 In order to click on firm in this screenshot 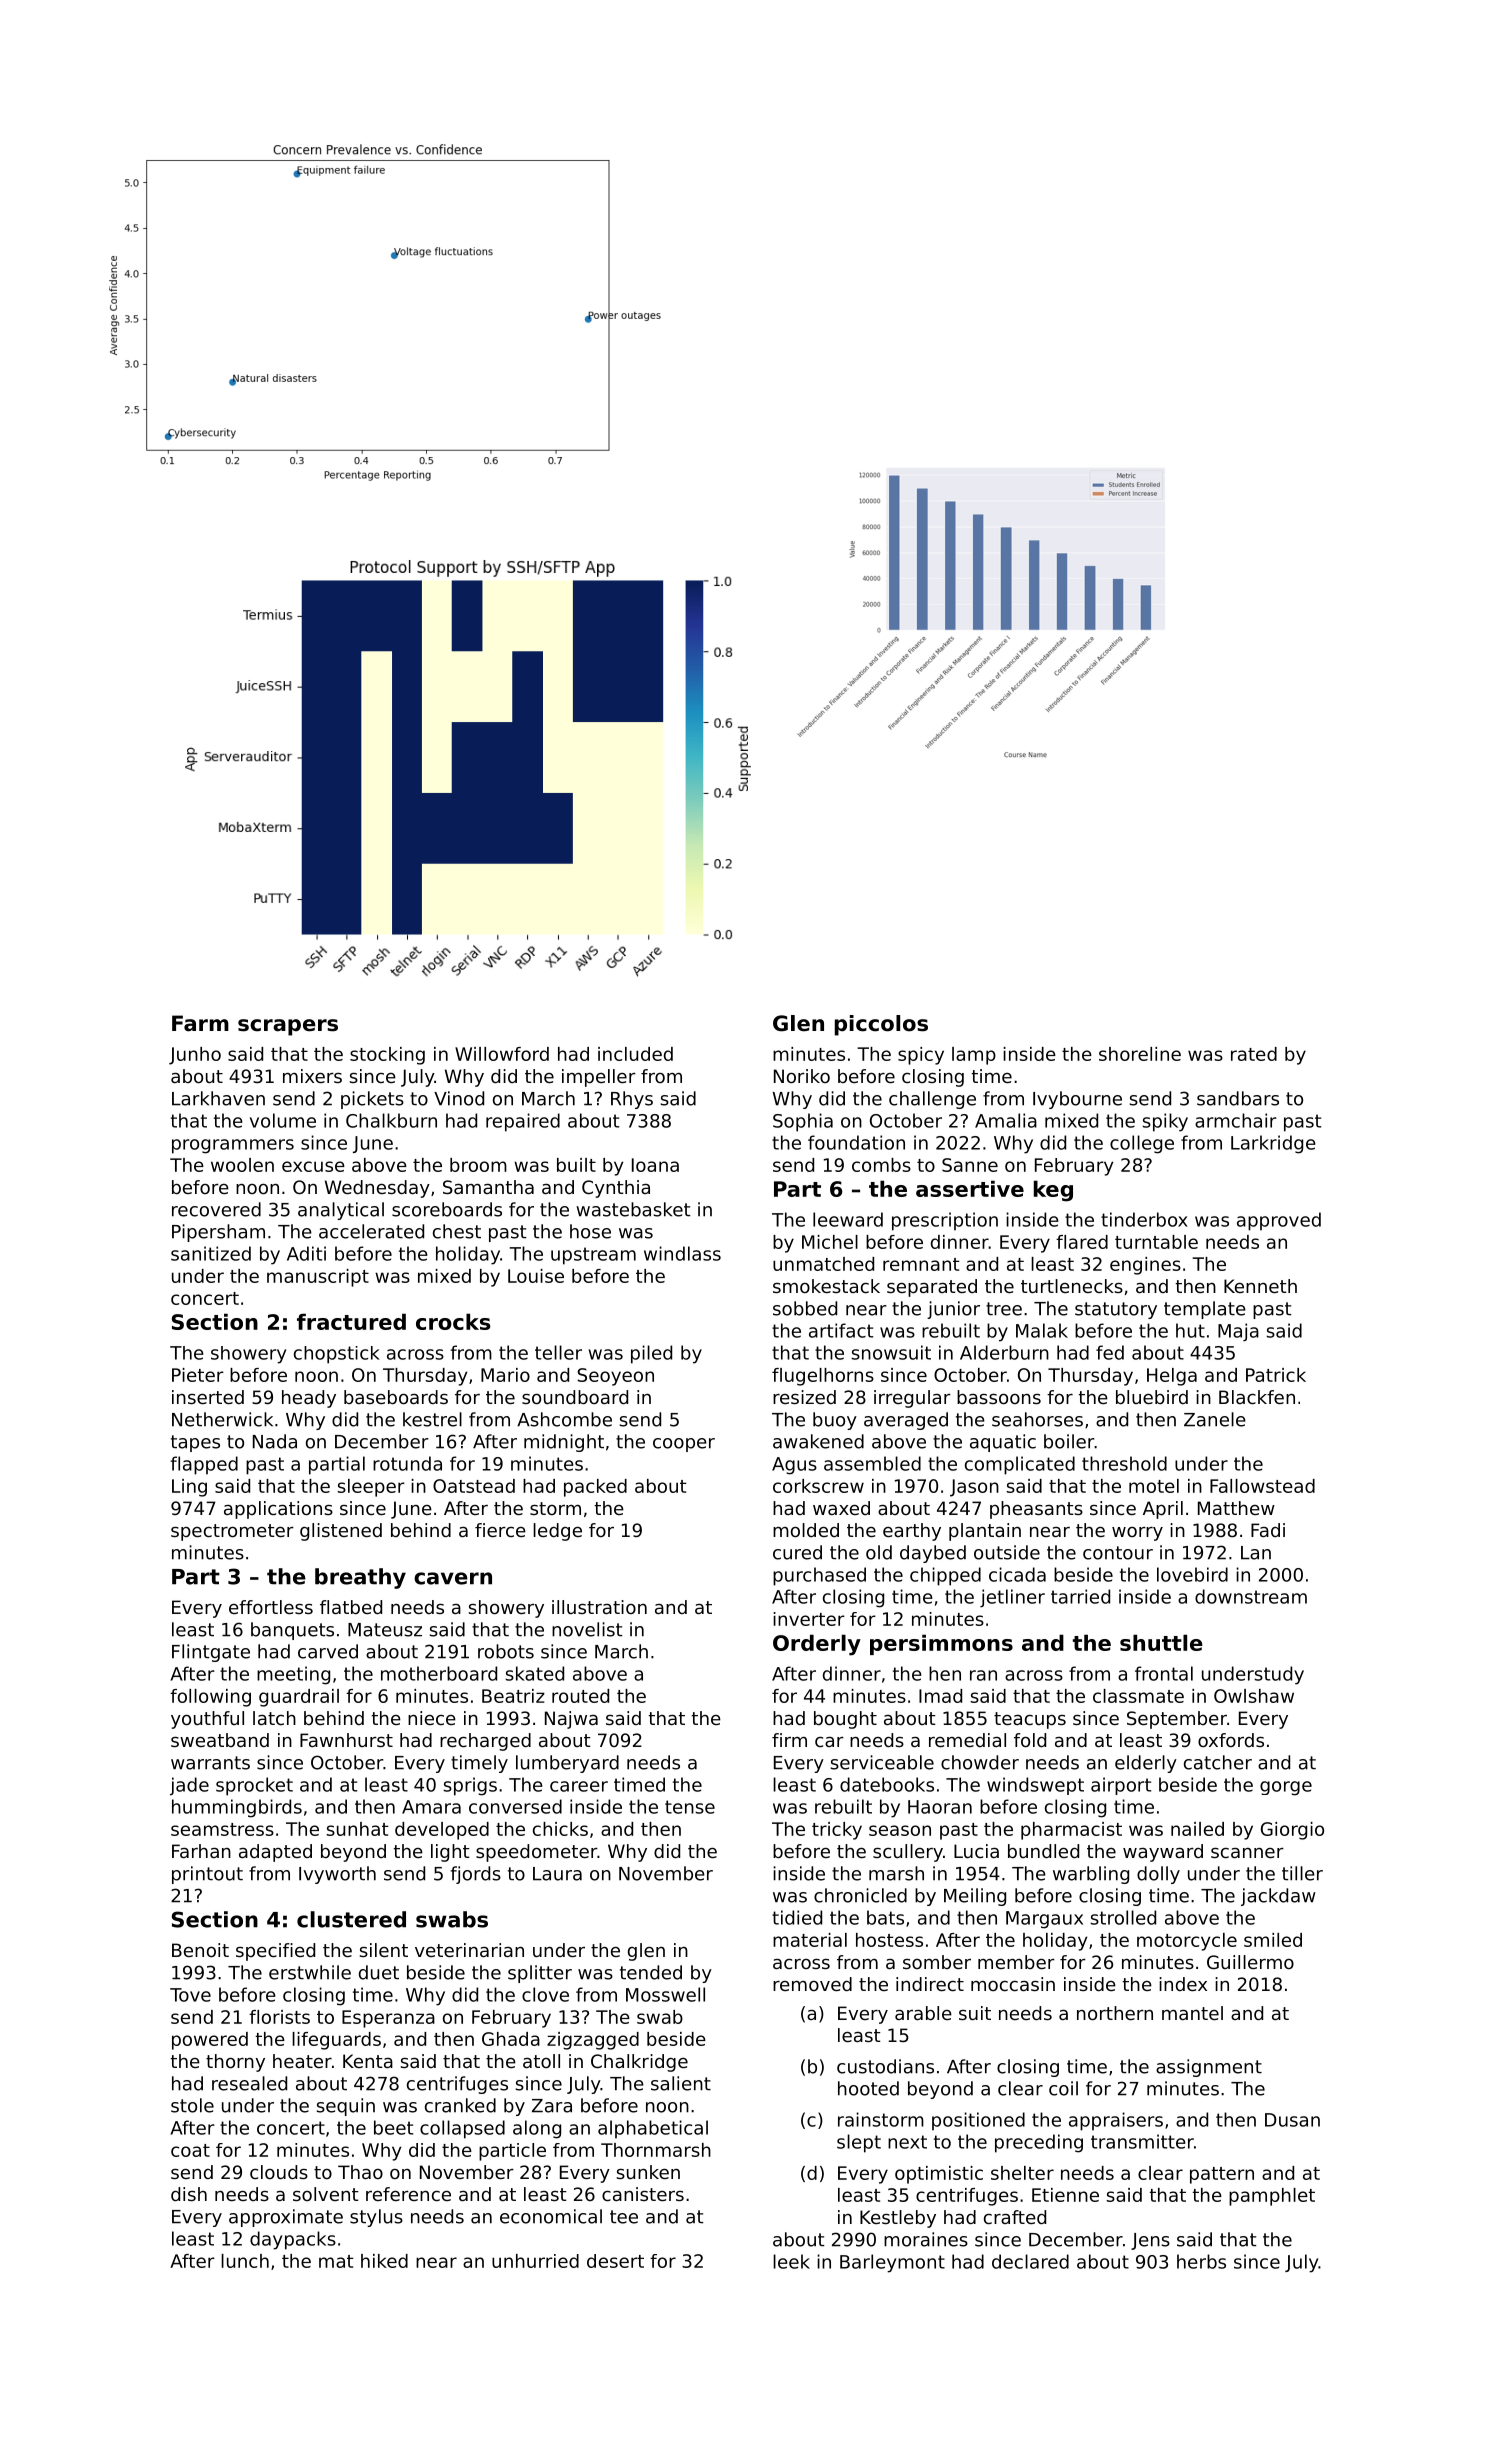, I will do `click(789, 1740)`.
